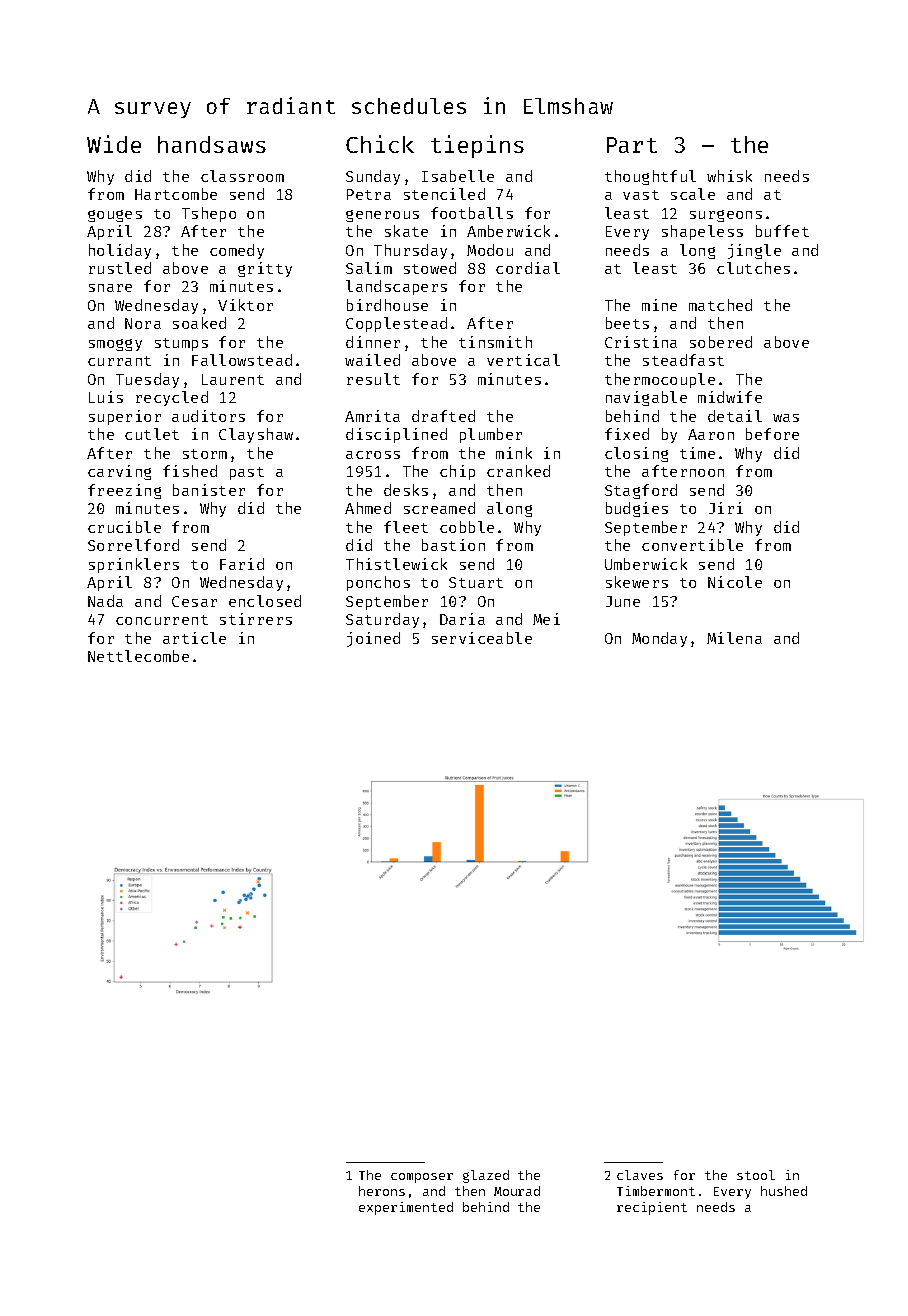 The width and height of the image is (908, 1316). Describe the element at coordinates (637, 509) in the image. I see `budgies` at that location.
